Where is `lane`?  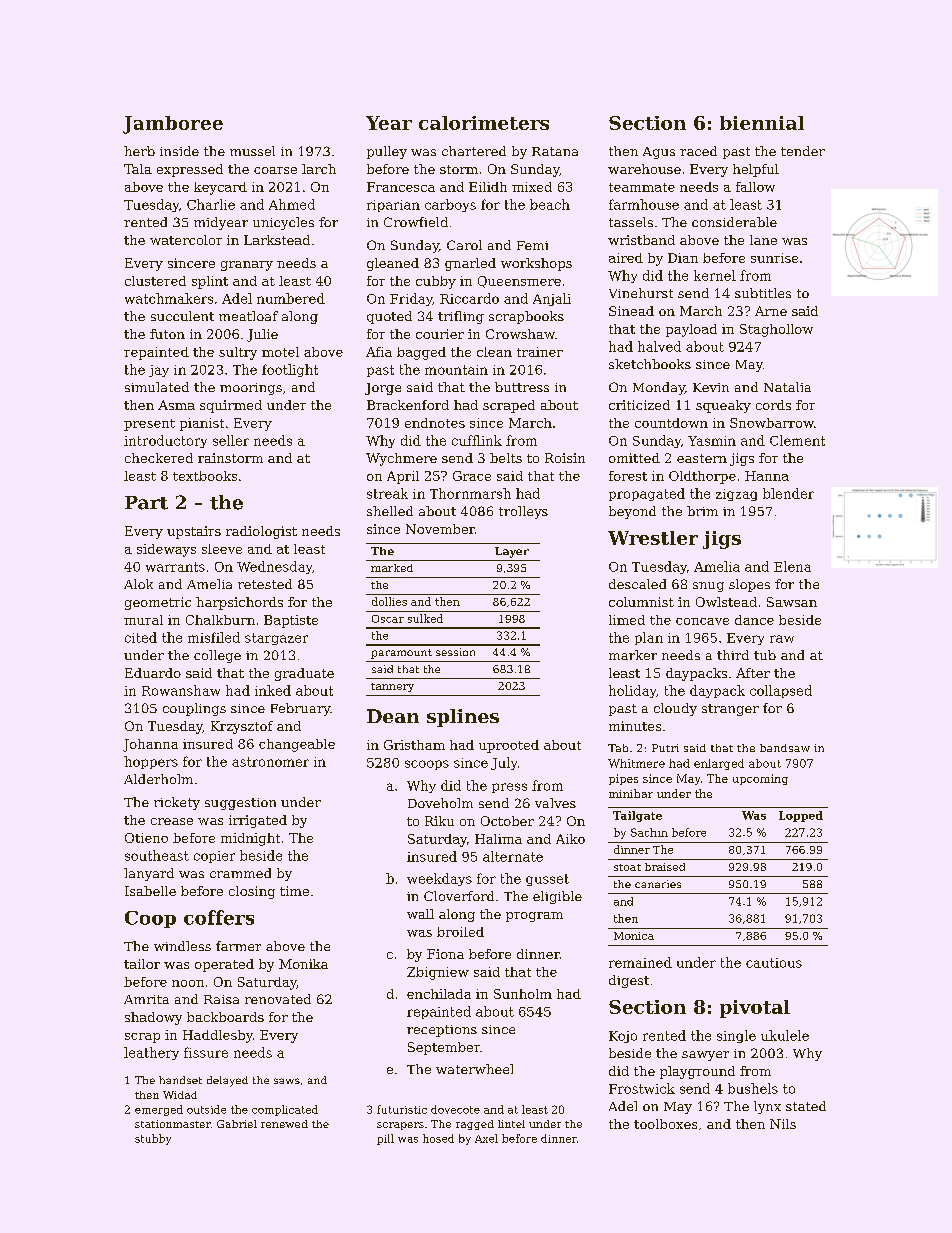 lane is located at coordinates (763, 240).
